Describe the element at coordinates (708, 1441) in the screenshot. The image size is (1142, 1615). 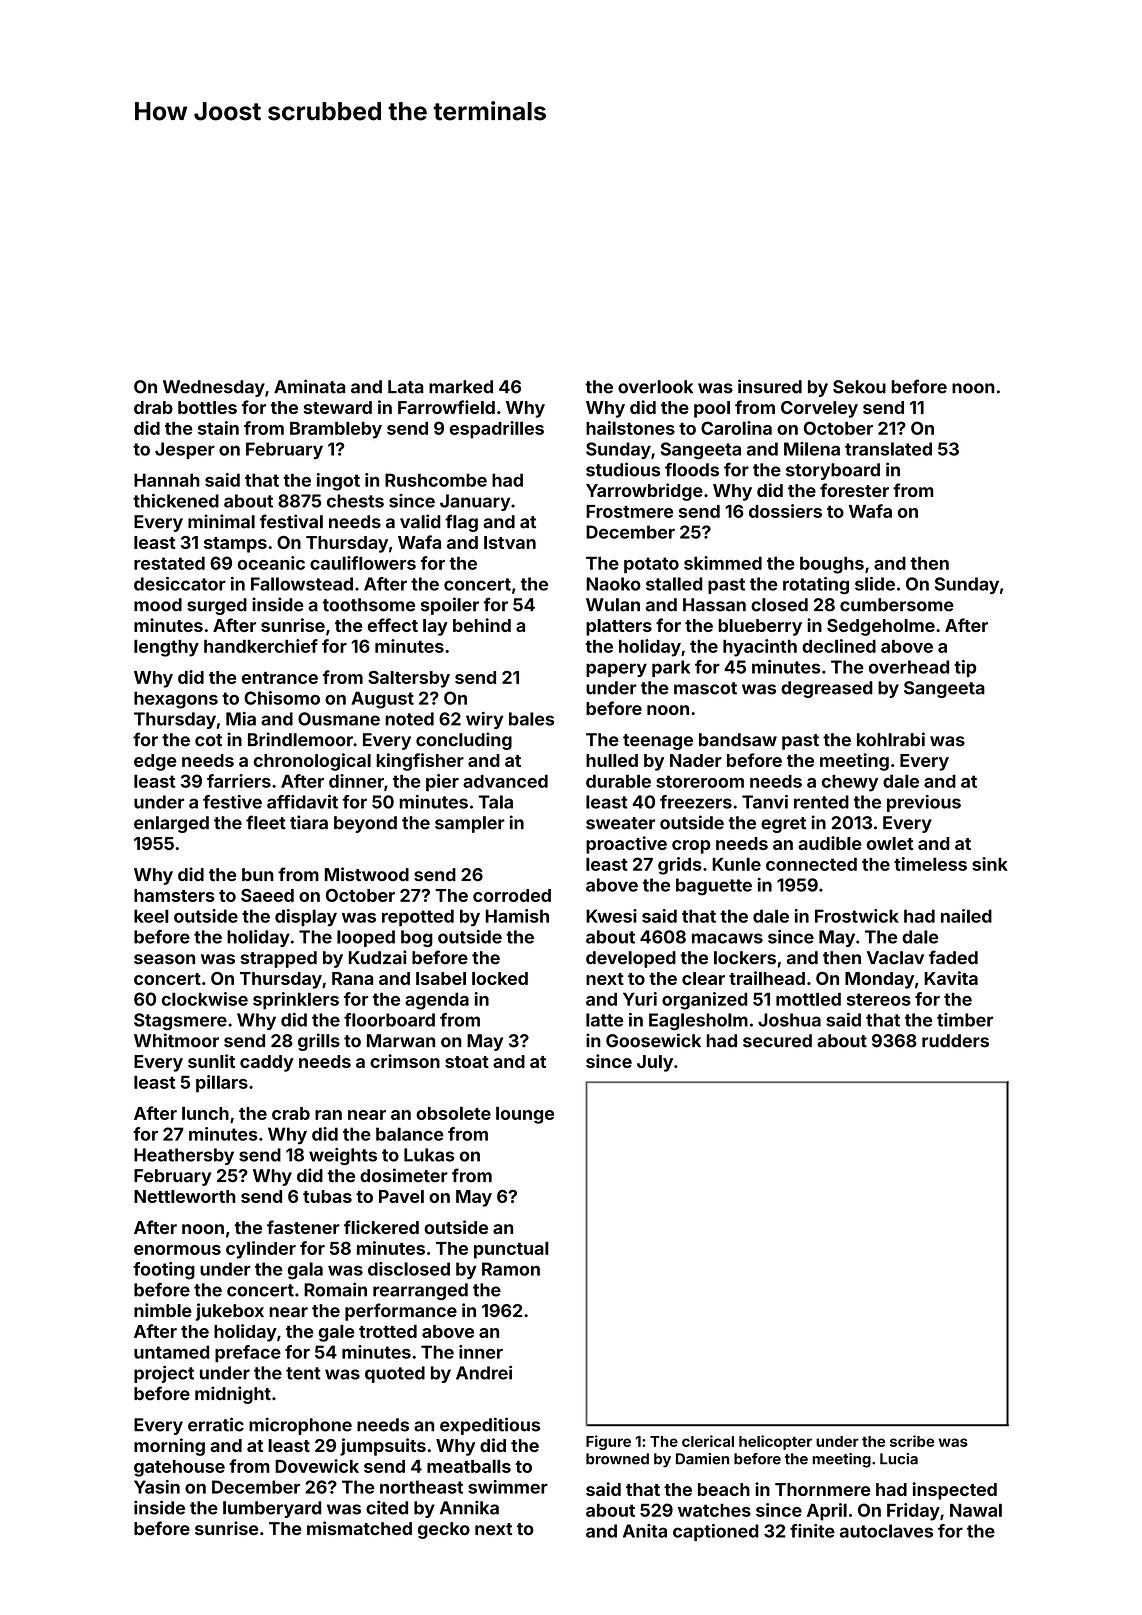
I see `clerical` at that location.
